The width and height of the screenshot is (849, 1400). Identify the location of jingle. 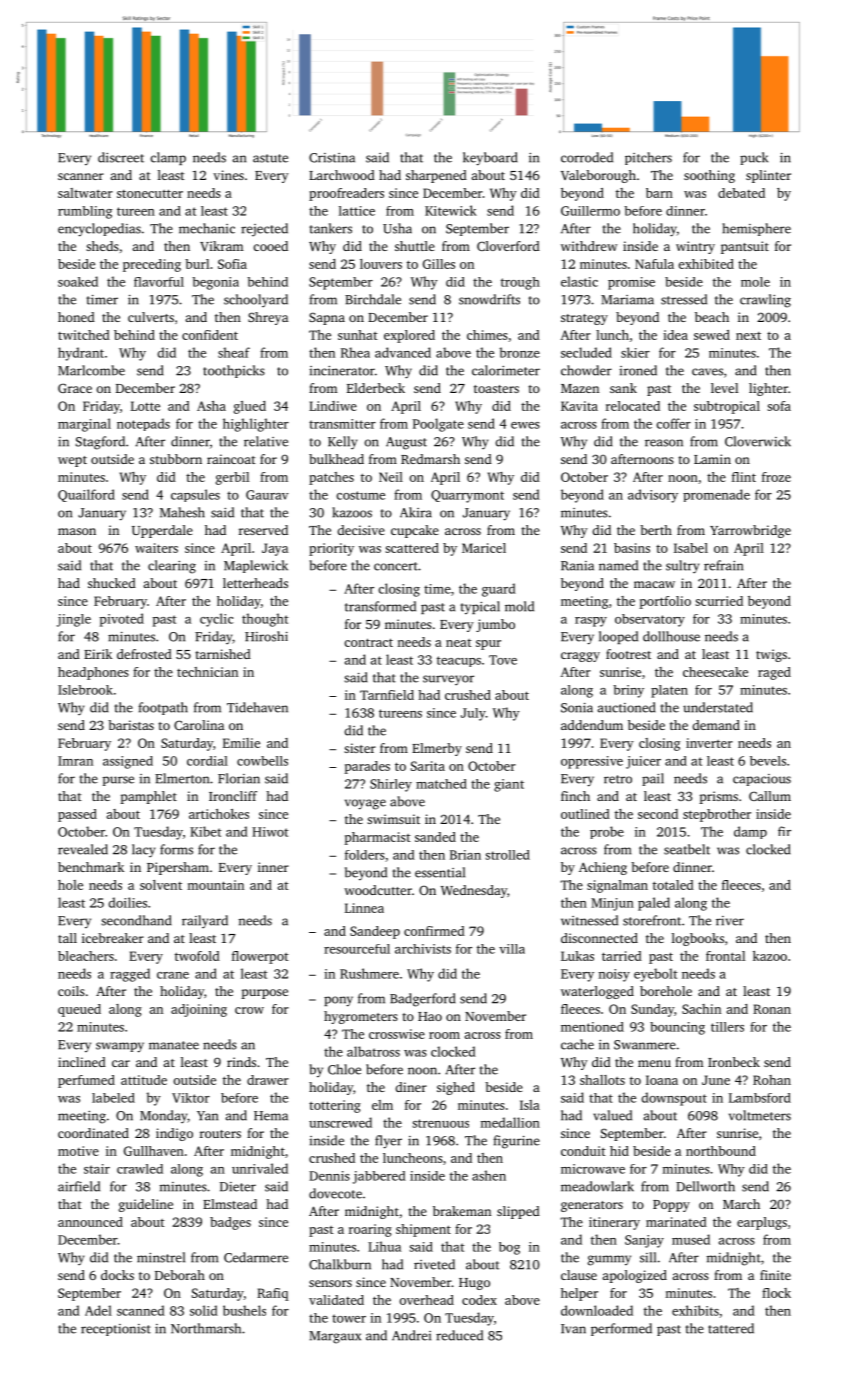
(74, 620).
